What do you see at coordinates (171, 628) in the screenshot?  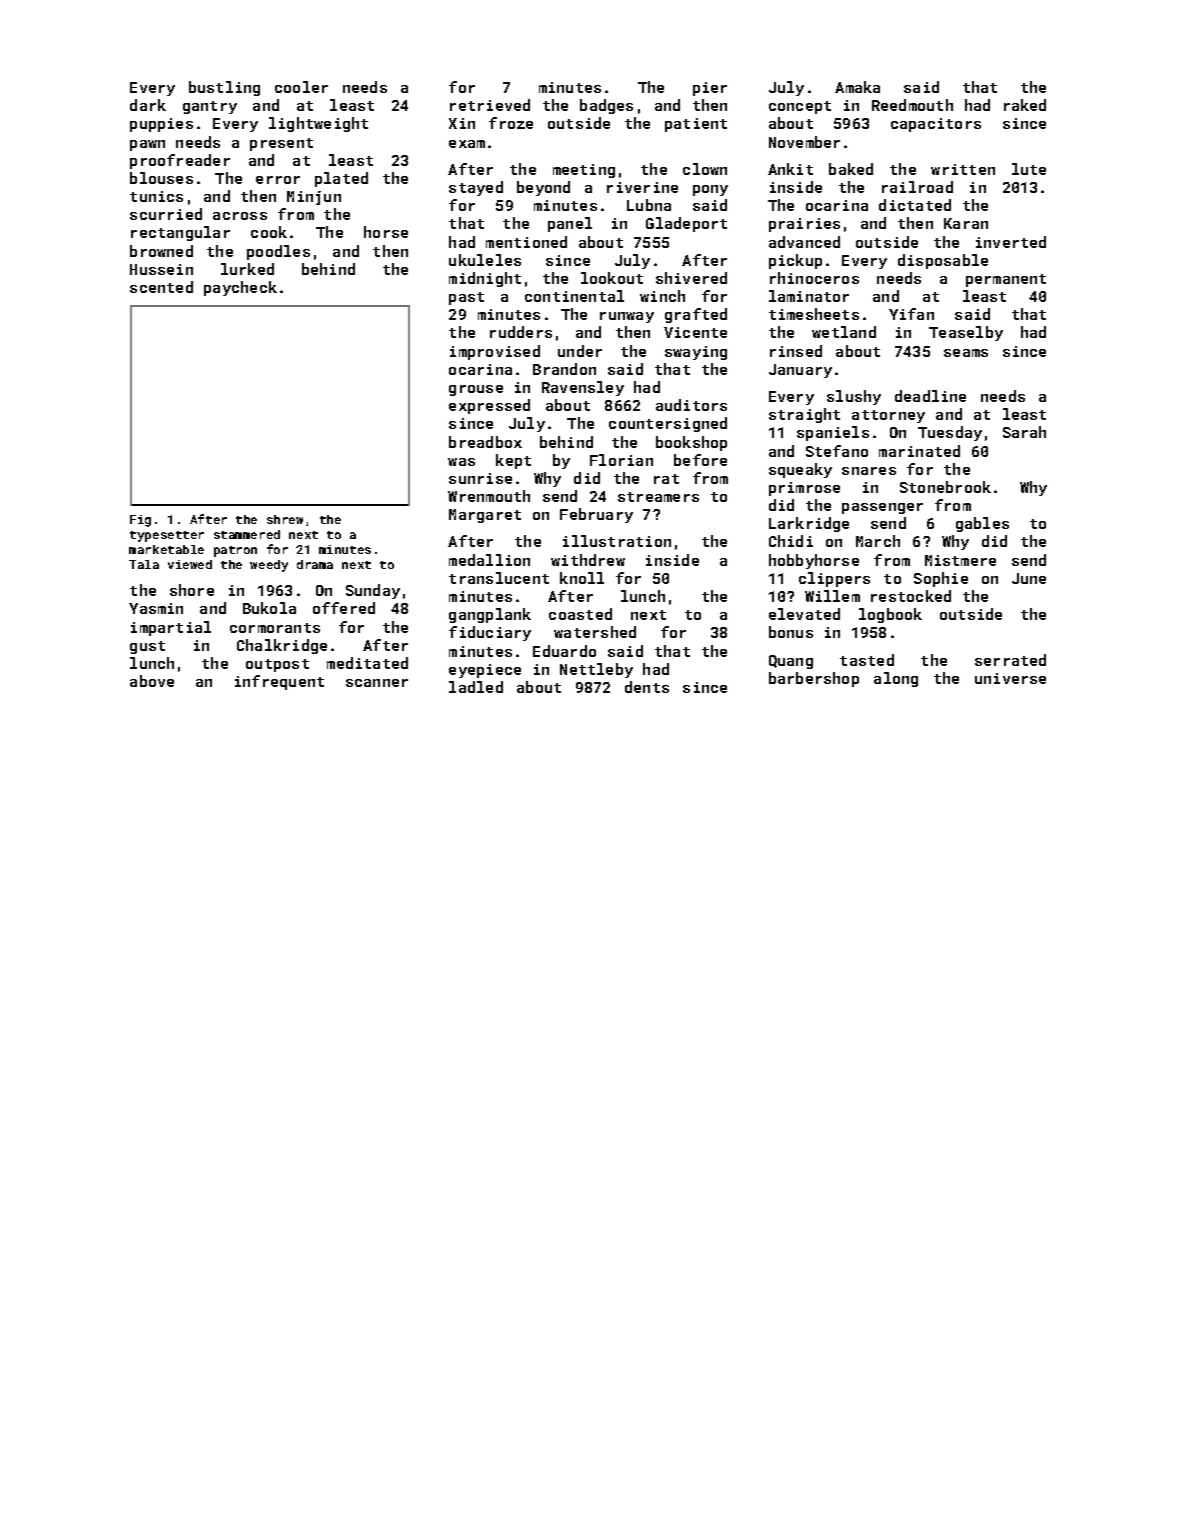 I see `impartial` at bounding box center [171, 628].
